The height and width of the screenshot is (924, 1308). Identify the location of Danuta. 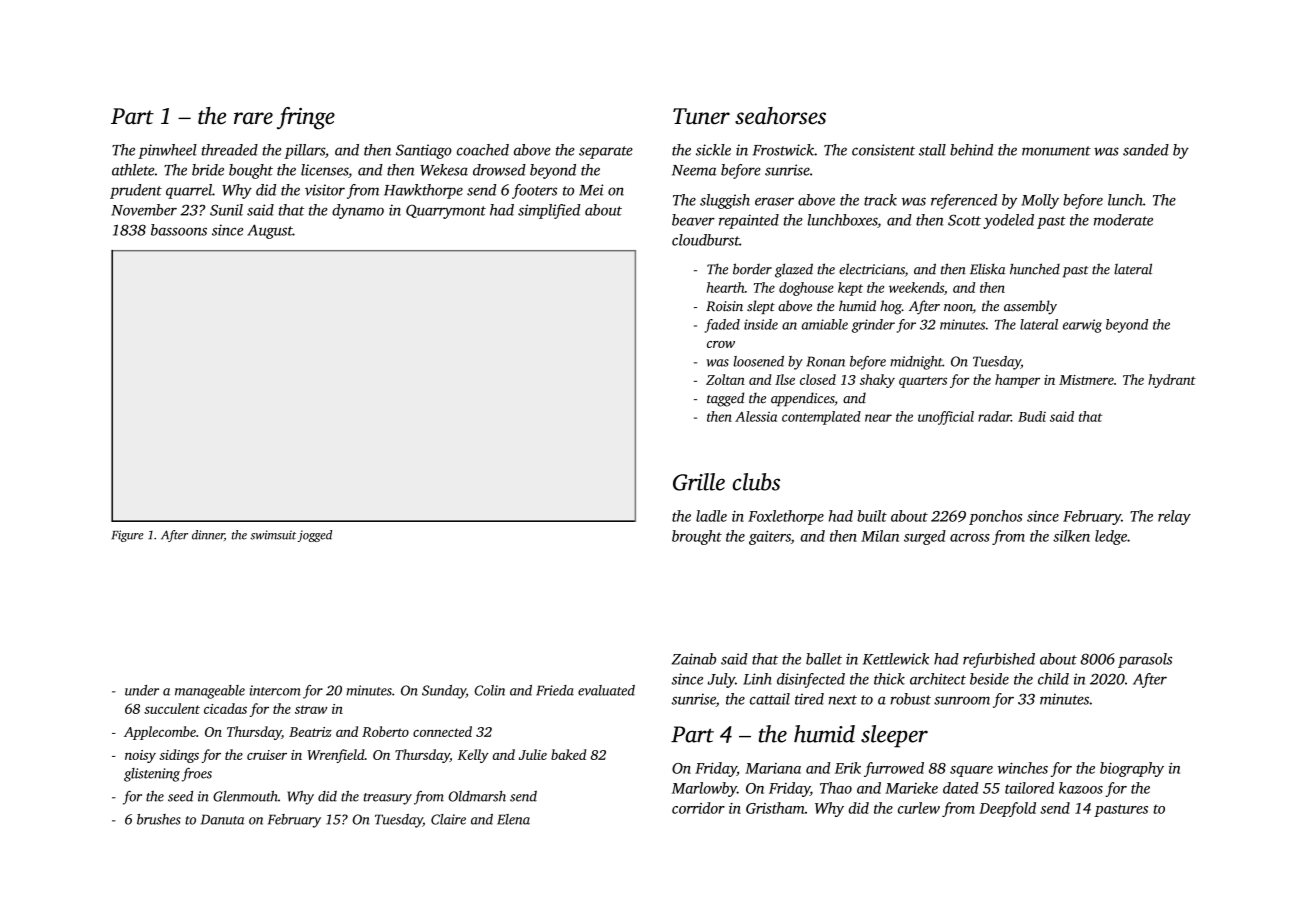
(222, 819).
